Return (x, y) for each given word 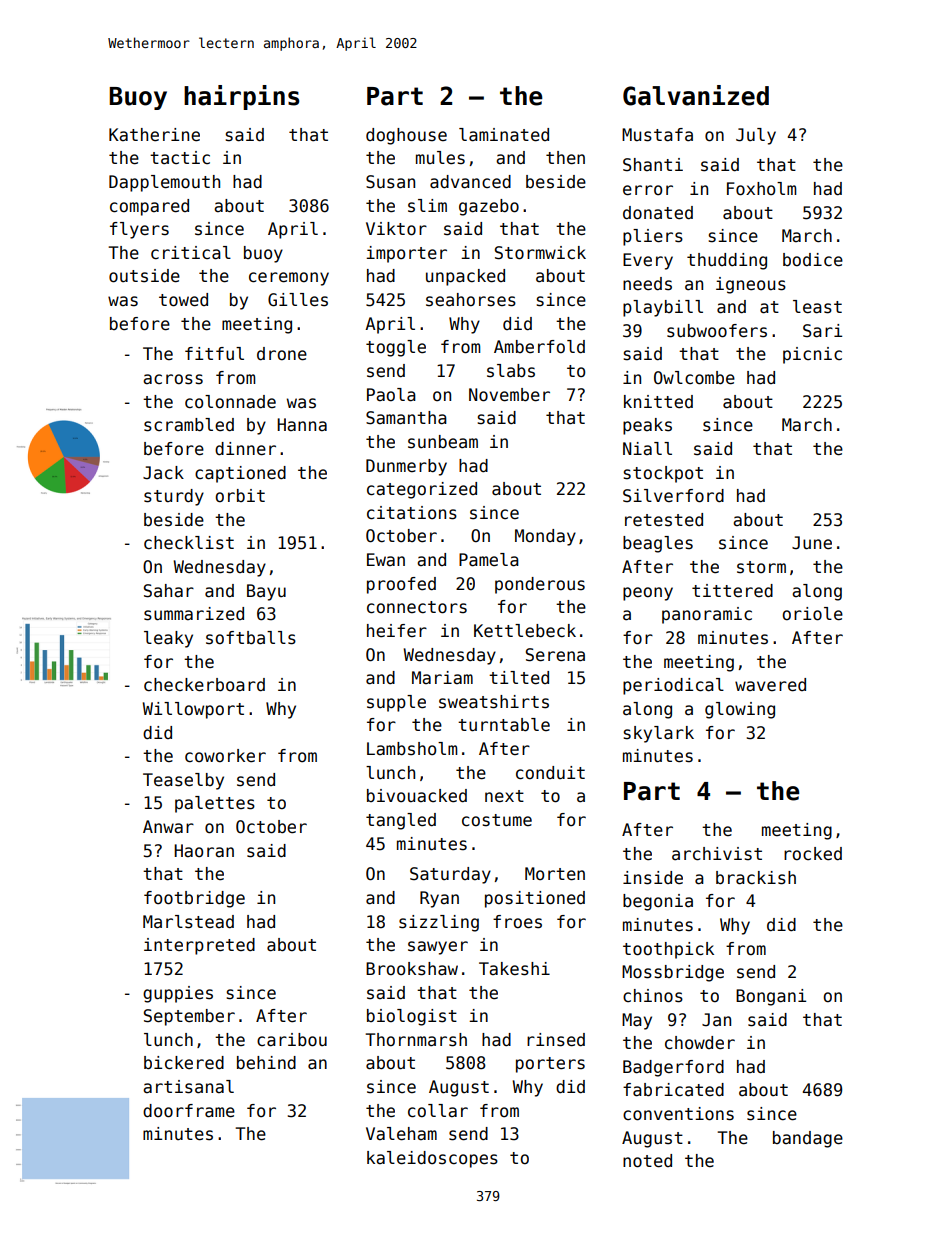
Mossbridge (673, 973)
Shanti (653, 165)
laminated (504, 135)
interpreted (199, 946)
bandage (808, 1139)
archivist (717, 854)
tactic (180, 158)
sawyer (438, 948)
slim (427, 206)
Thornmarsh (416, 1040)
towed (183, 300)
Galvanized (696, 95)
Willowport (193, 710)
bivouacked (417, 796)
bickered (184, 1063)
